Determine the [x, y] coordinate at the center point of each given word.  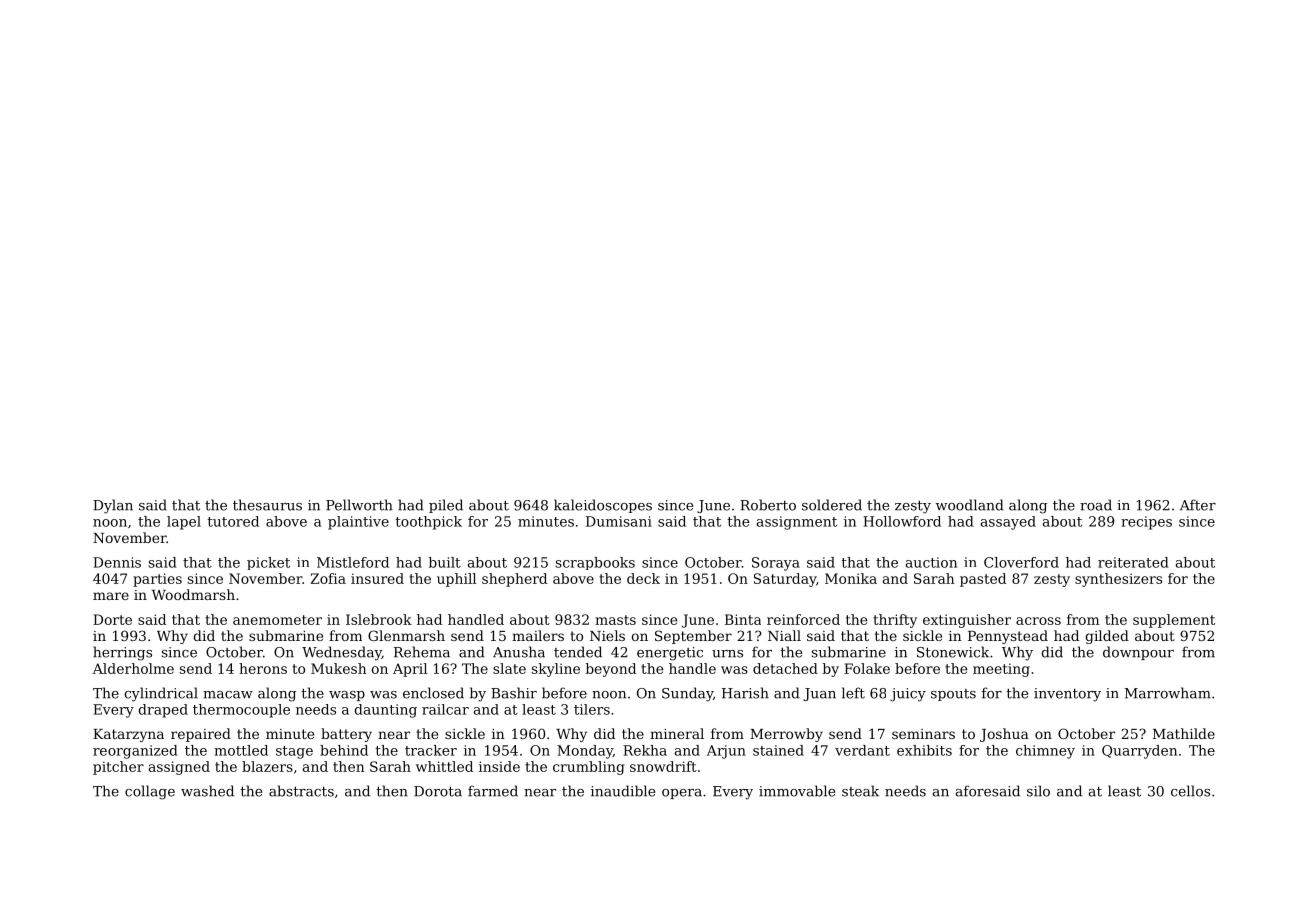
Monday [585, 752]
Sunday [687, 694]
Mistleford [353, 562]
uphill [456, 580]
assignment [797, 523]
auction [931, 562]
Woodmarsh [193, 594]
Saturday [785, 580]
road [1096, 505]
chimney [1045, 752]
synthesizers [1118, 580]
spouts [953, 695]
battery [346, 735]
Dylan [113, 506]
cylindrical [161, 694]
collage [150, 792]
